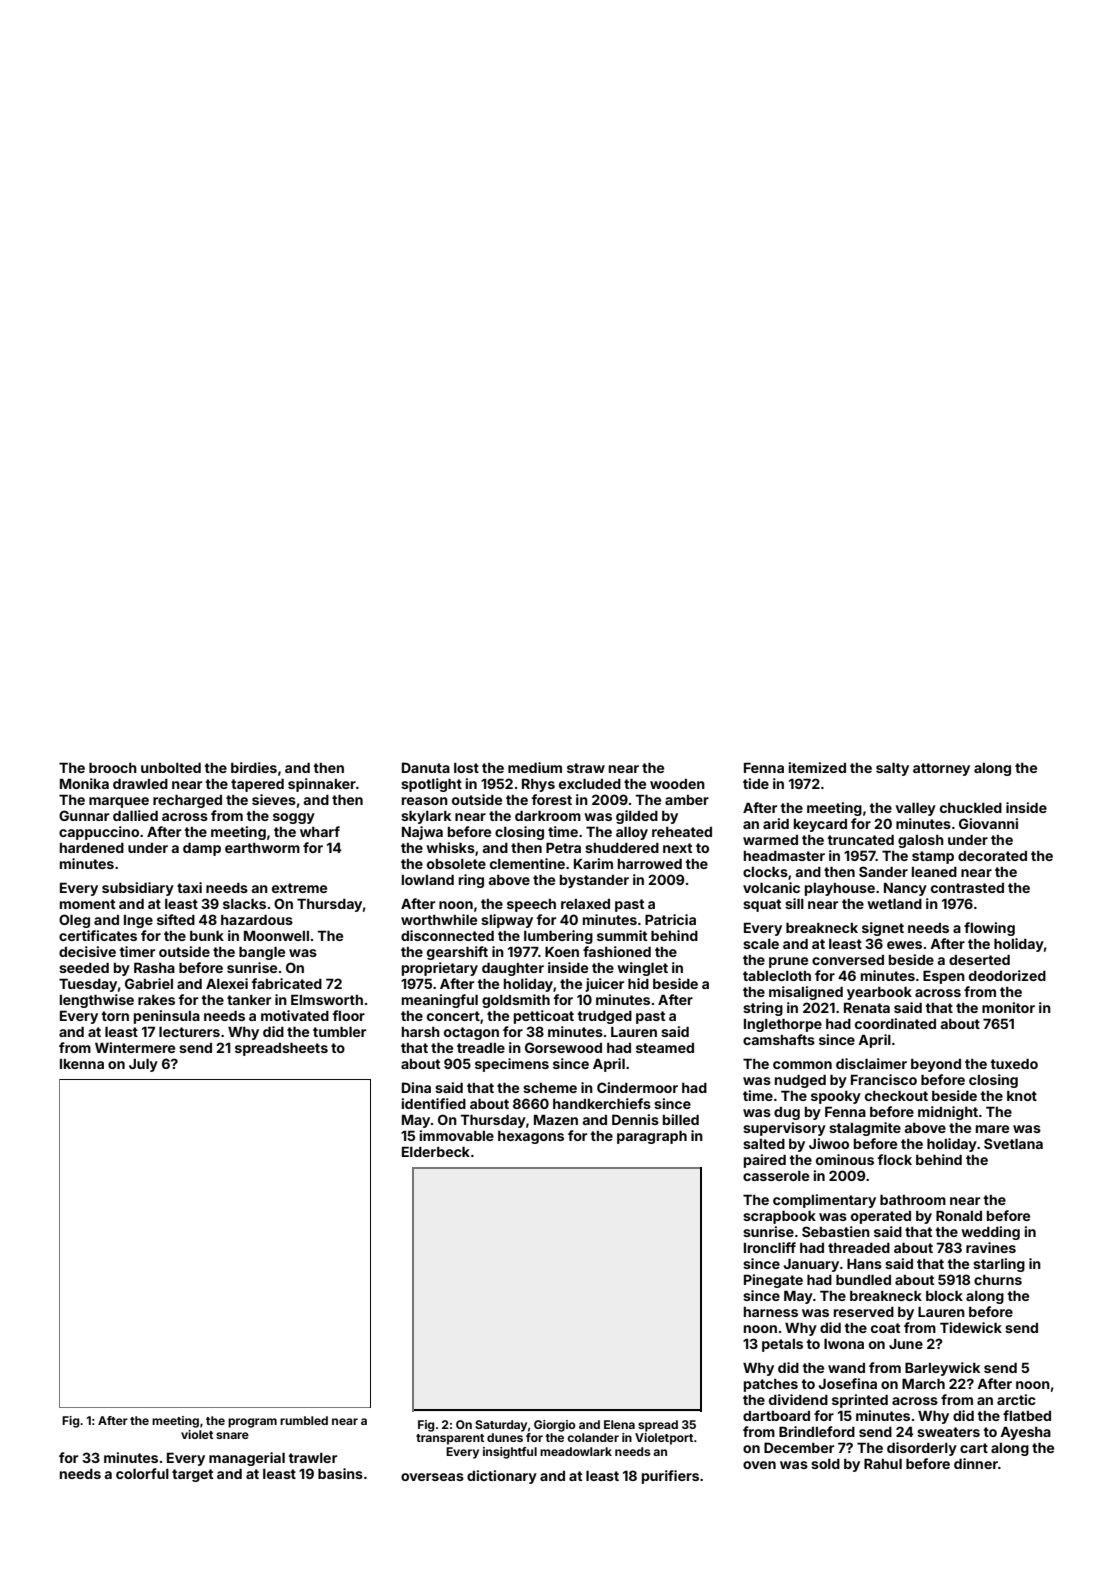  Describe the element at coordinates (1013, 1143) in the image. I see `Svetlana` at that location.
